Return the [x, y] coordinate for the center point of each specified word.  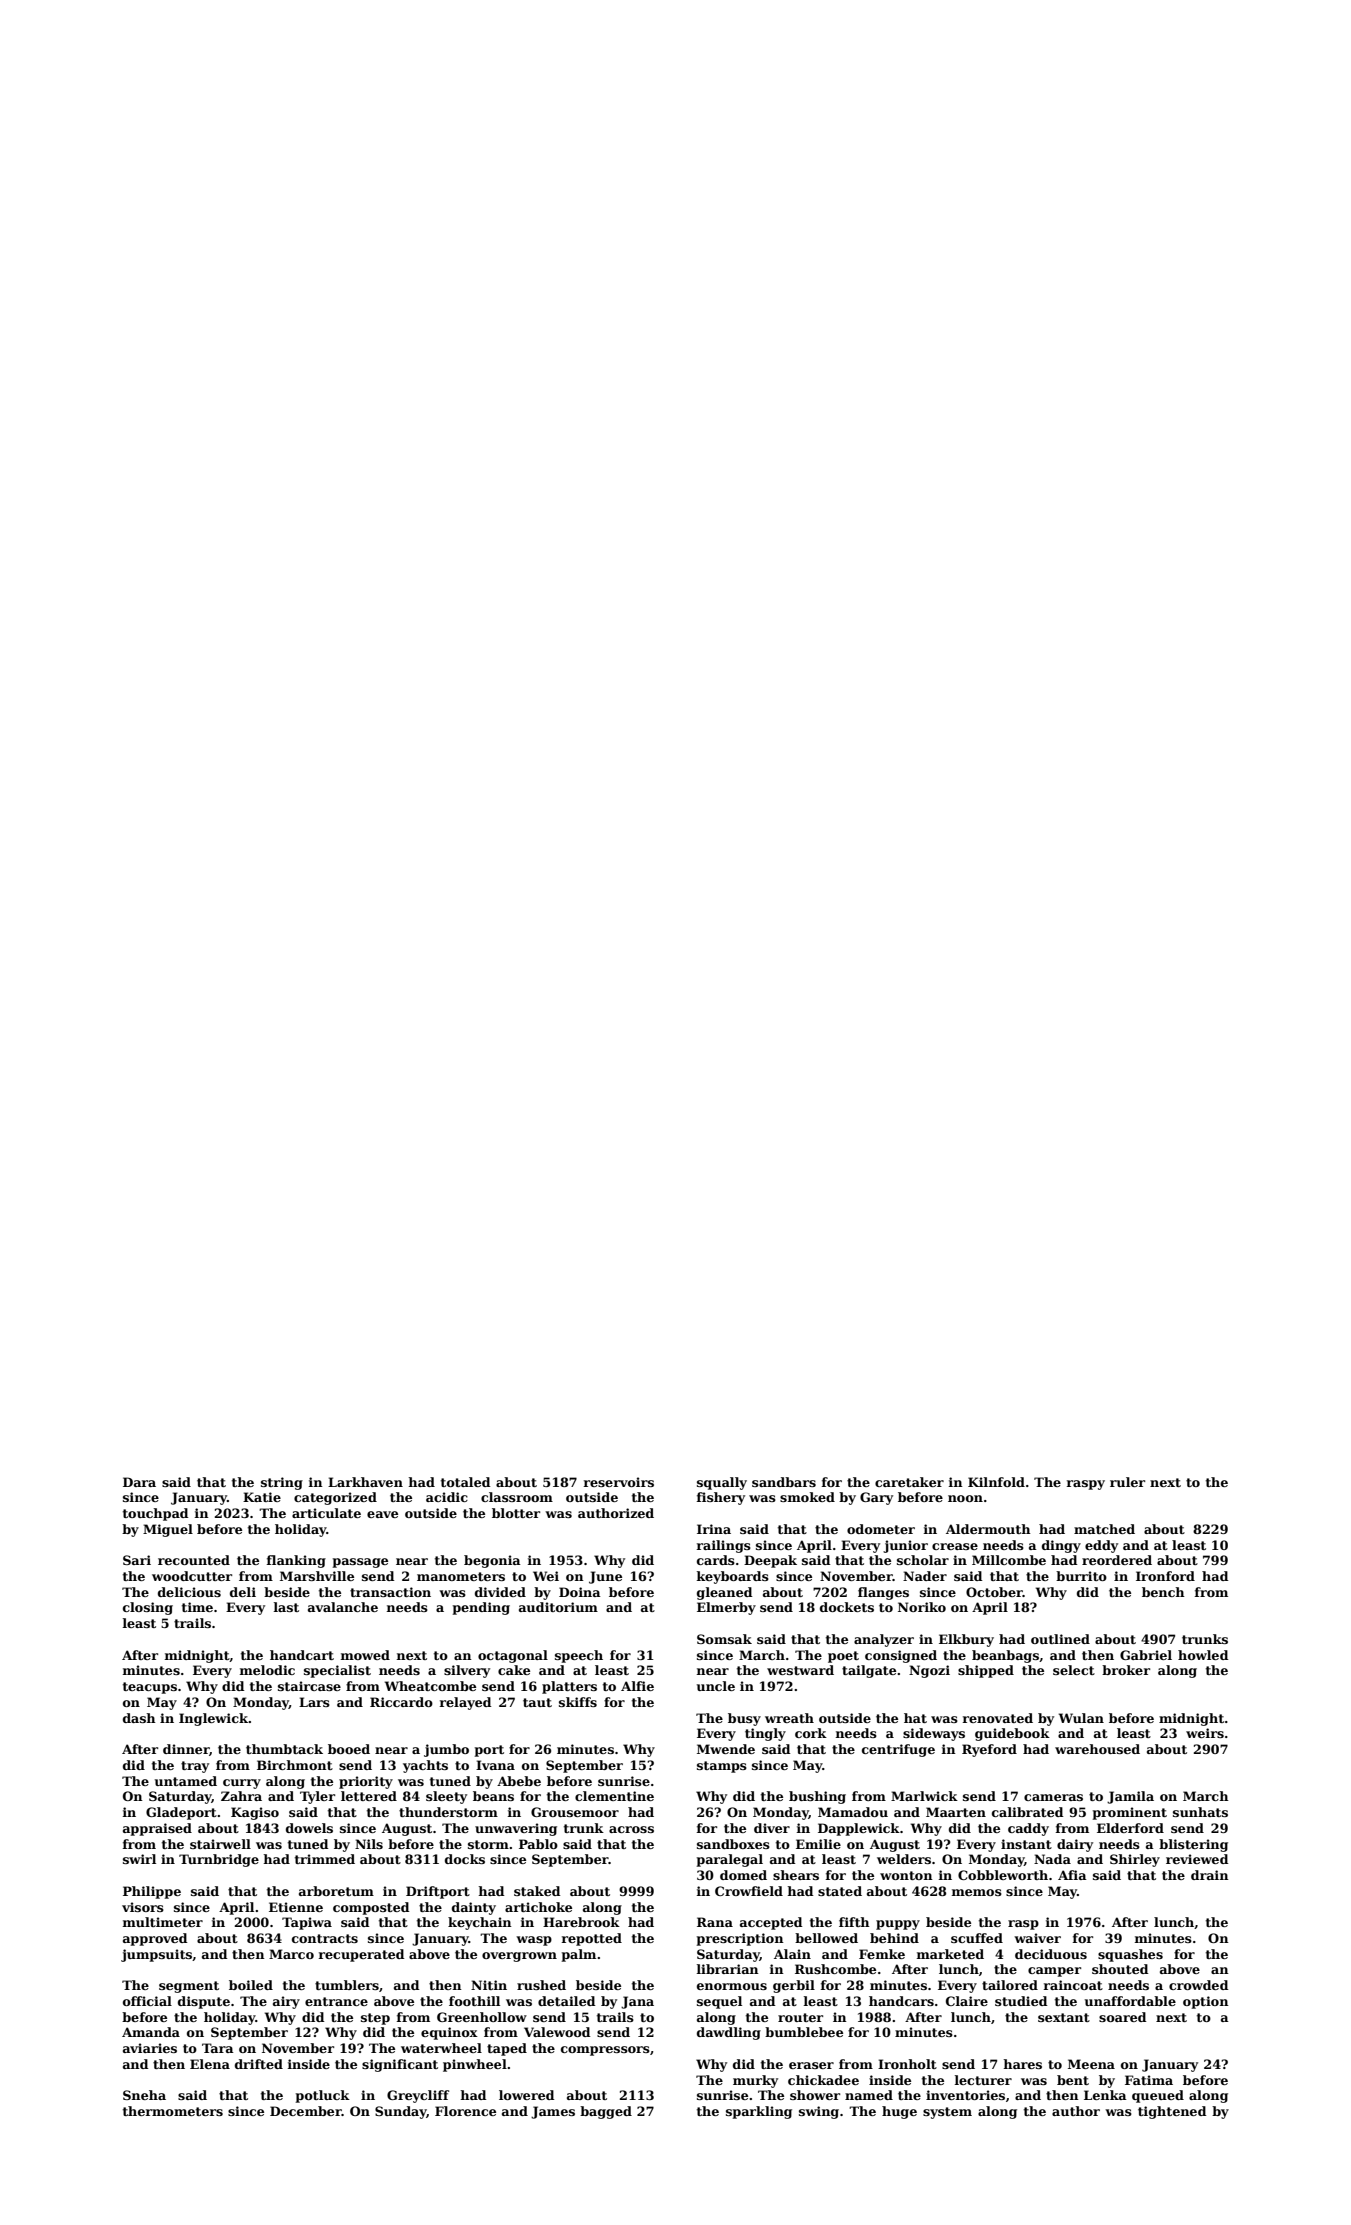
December [306, 2111]
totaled [466, 1482]
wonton [906, 1875]
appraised [157, 1829]
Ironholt [907, 2064]
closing [148, 1608]
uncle [716, 1686]
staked [537, 1891]
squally [722, 1483]
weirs [1205, 1733]
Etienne [296, 1907]
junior [905, 1546]
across [631, 1829]
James [553, 2112]
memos [977, 1892]
